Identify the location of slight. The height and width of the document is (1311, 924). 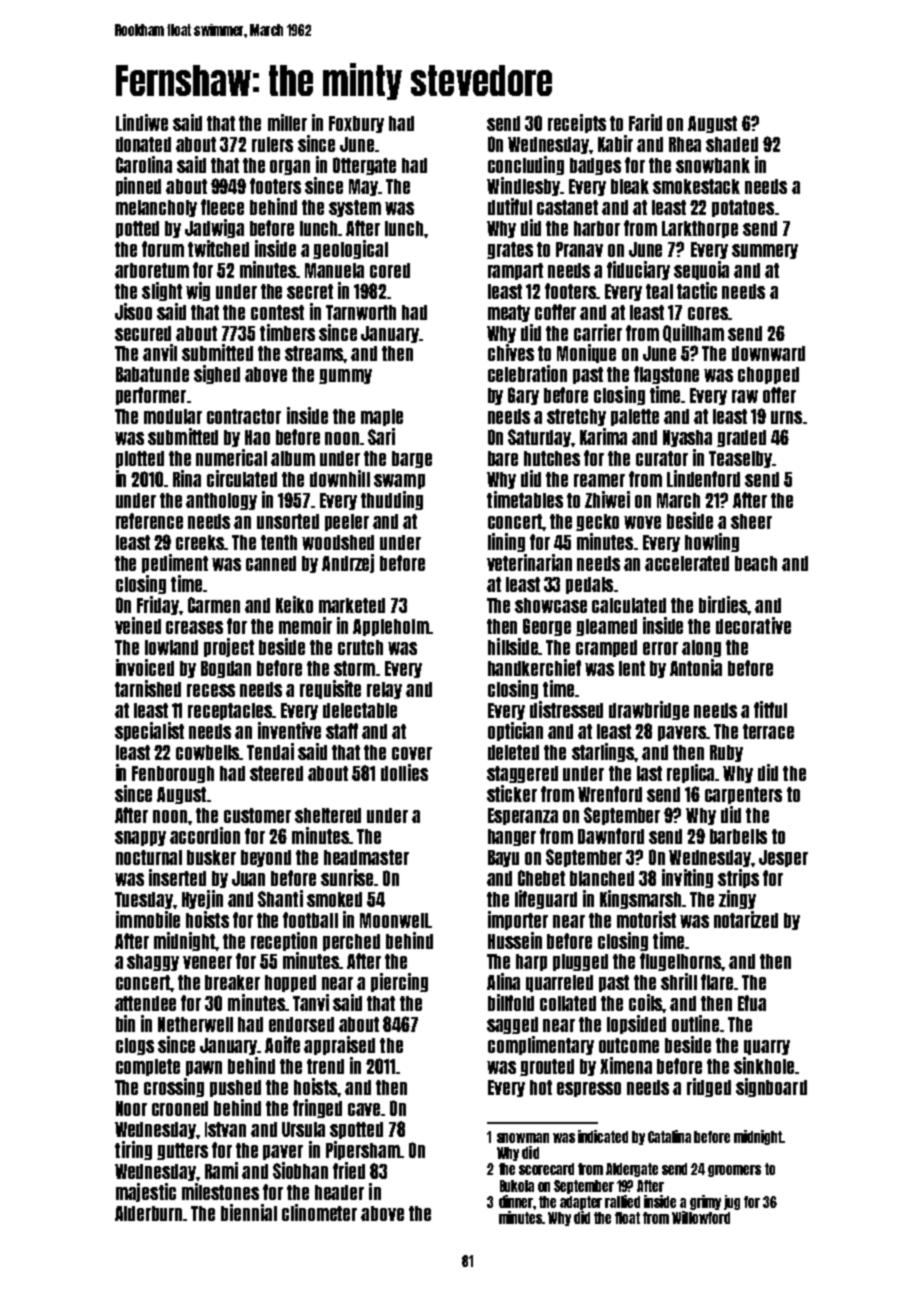
(162, 291).
